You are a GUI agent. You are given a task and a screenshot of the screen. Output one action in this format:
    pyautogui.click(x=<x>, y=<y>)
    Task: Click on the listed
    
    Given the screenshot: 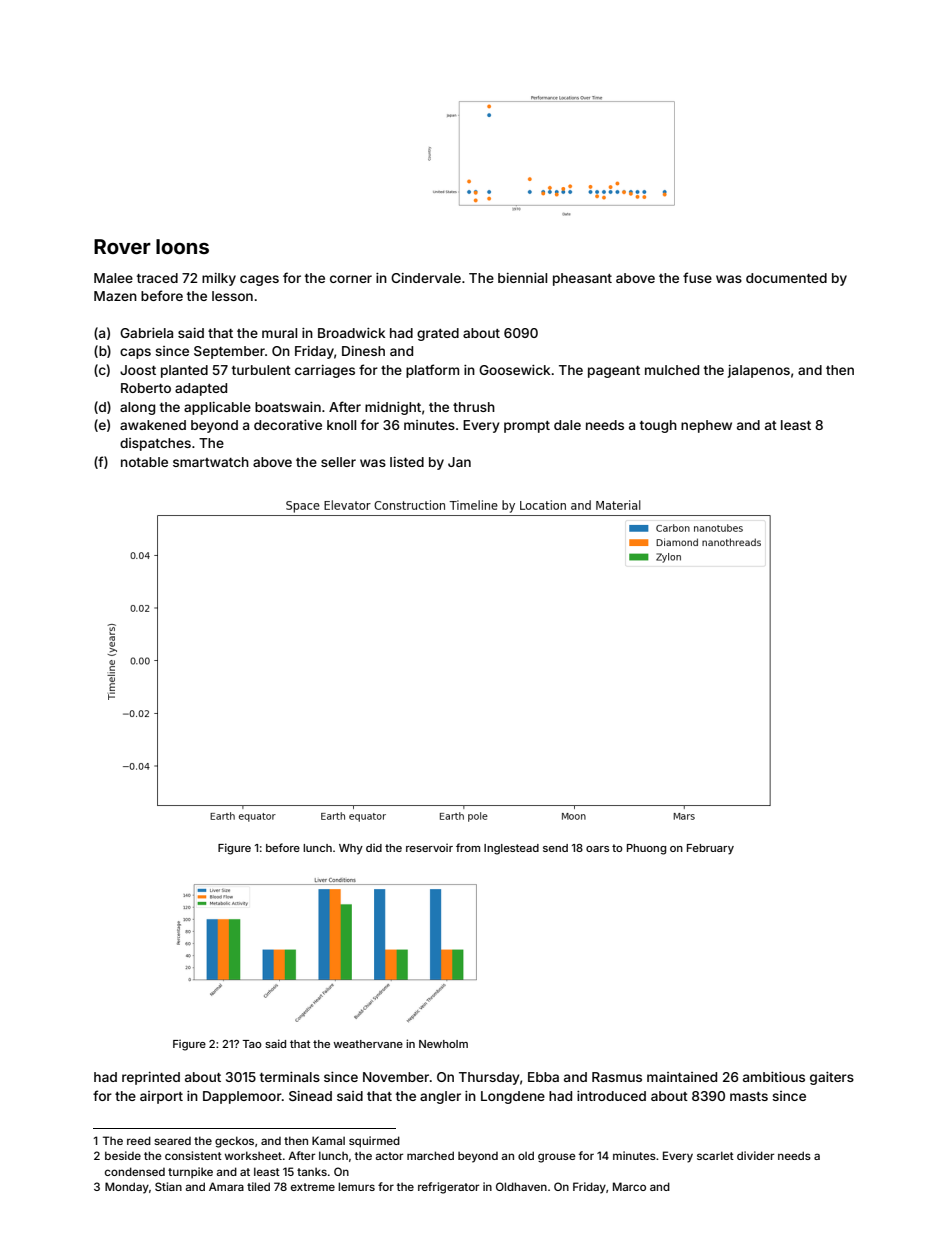 What is the action you would take?
    pyautogui.click(x=407, y=462)
